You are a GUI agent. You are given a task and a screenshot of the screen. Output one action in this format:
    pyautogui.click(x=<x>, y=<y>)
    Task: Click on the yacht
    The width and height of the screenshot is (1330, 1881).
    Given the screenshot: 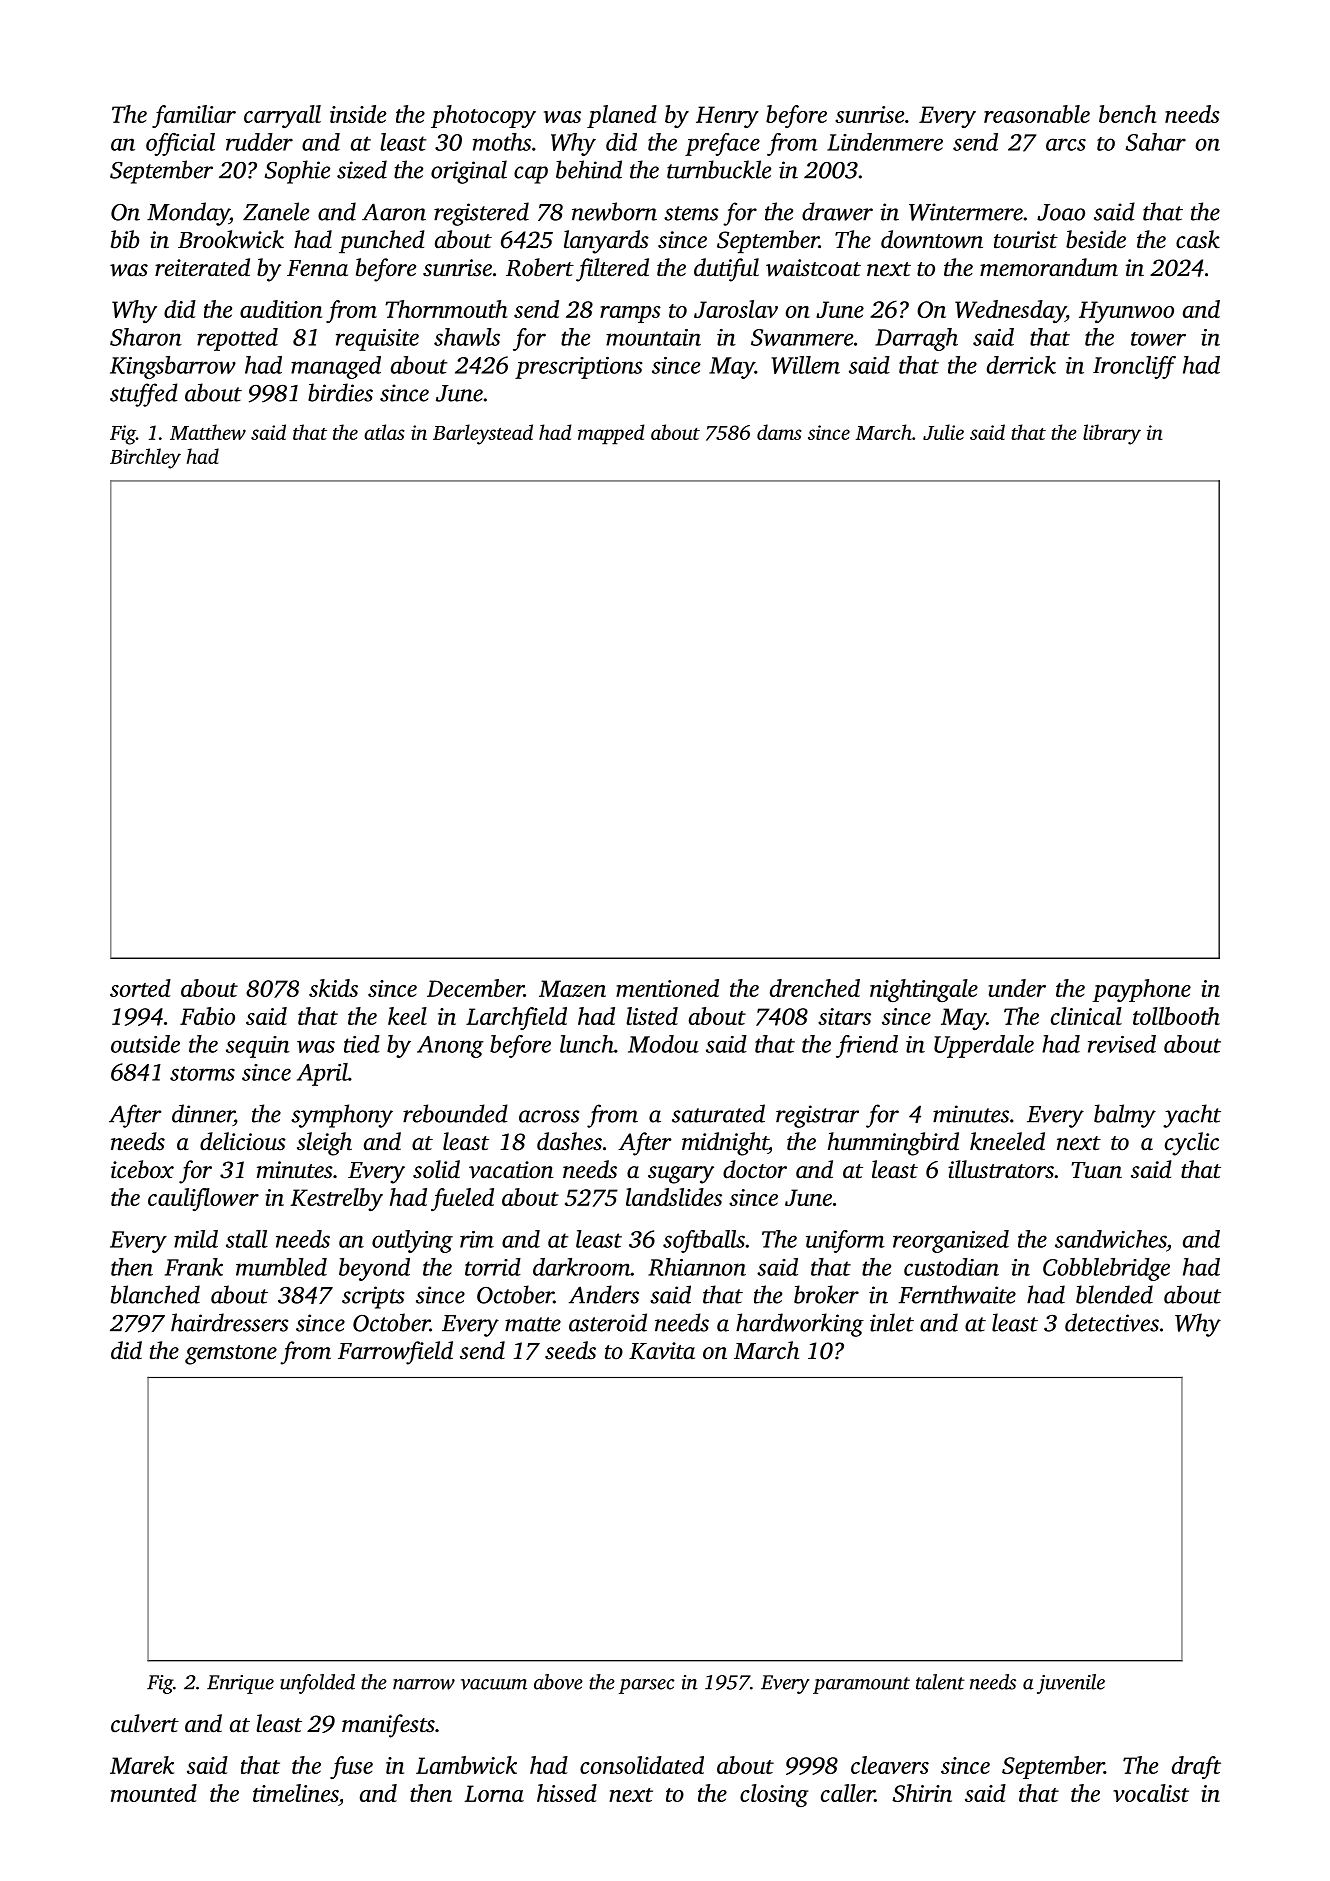 What is the action you would take?
    pyautogui.click(x=1192, y=1116)
